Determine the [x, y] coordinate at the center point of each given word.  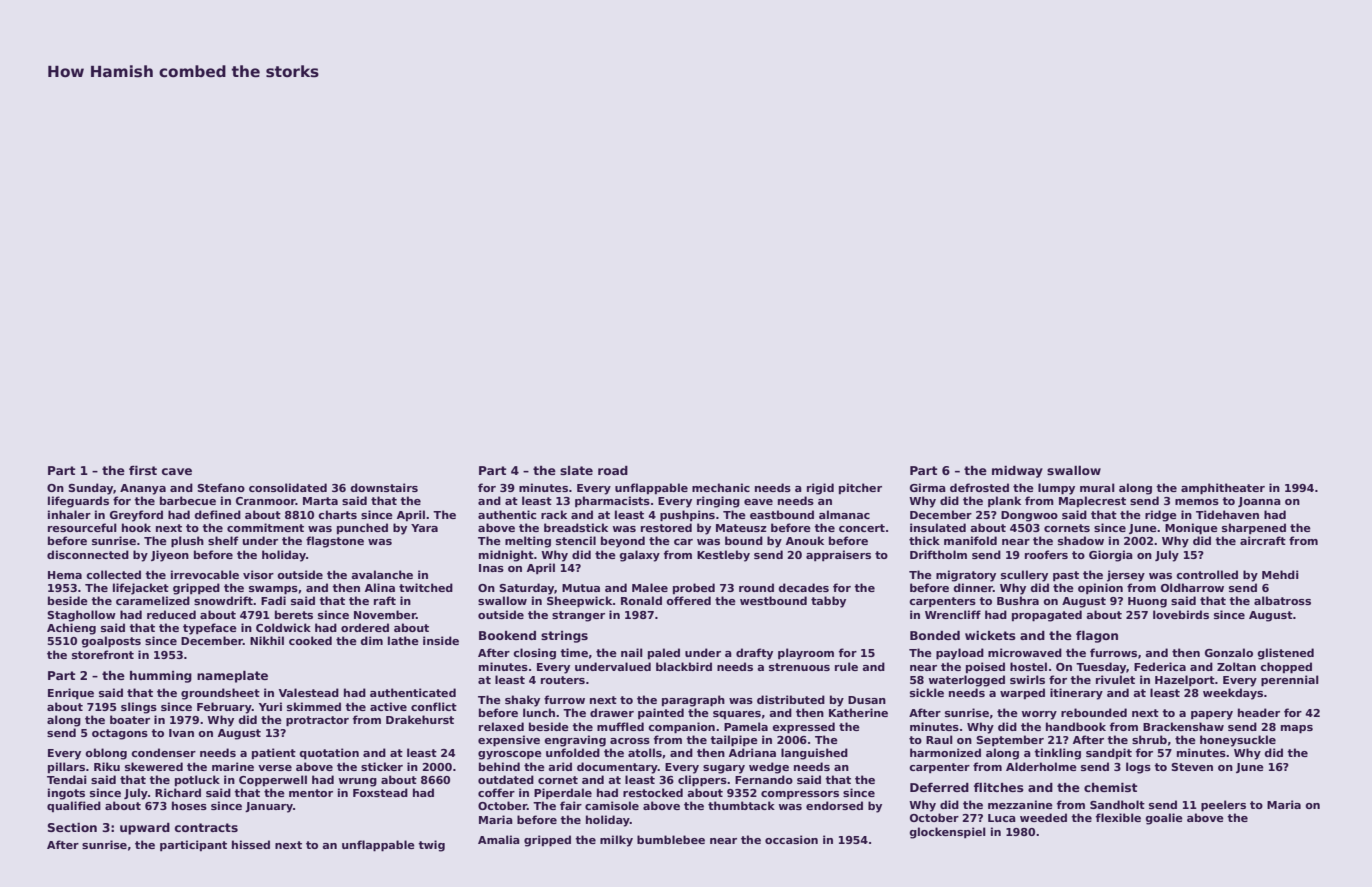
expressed [803, 728]
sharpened [1254, 528]
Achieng [71, 629]
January [269, 807]
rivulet [1115, 679]
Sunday [90, 489]
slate [576, 470]
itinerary [1076, 694]
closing [534, 654]
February [224, 708]
